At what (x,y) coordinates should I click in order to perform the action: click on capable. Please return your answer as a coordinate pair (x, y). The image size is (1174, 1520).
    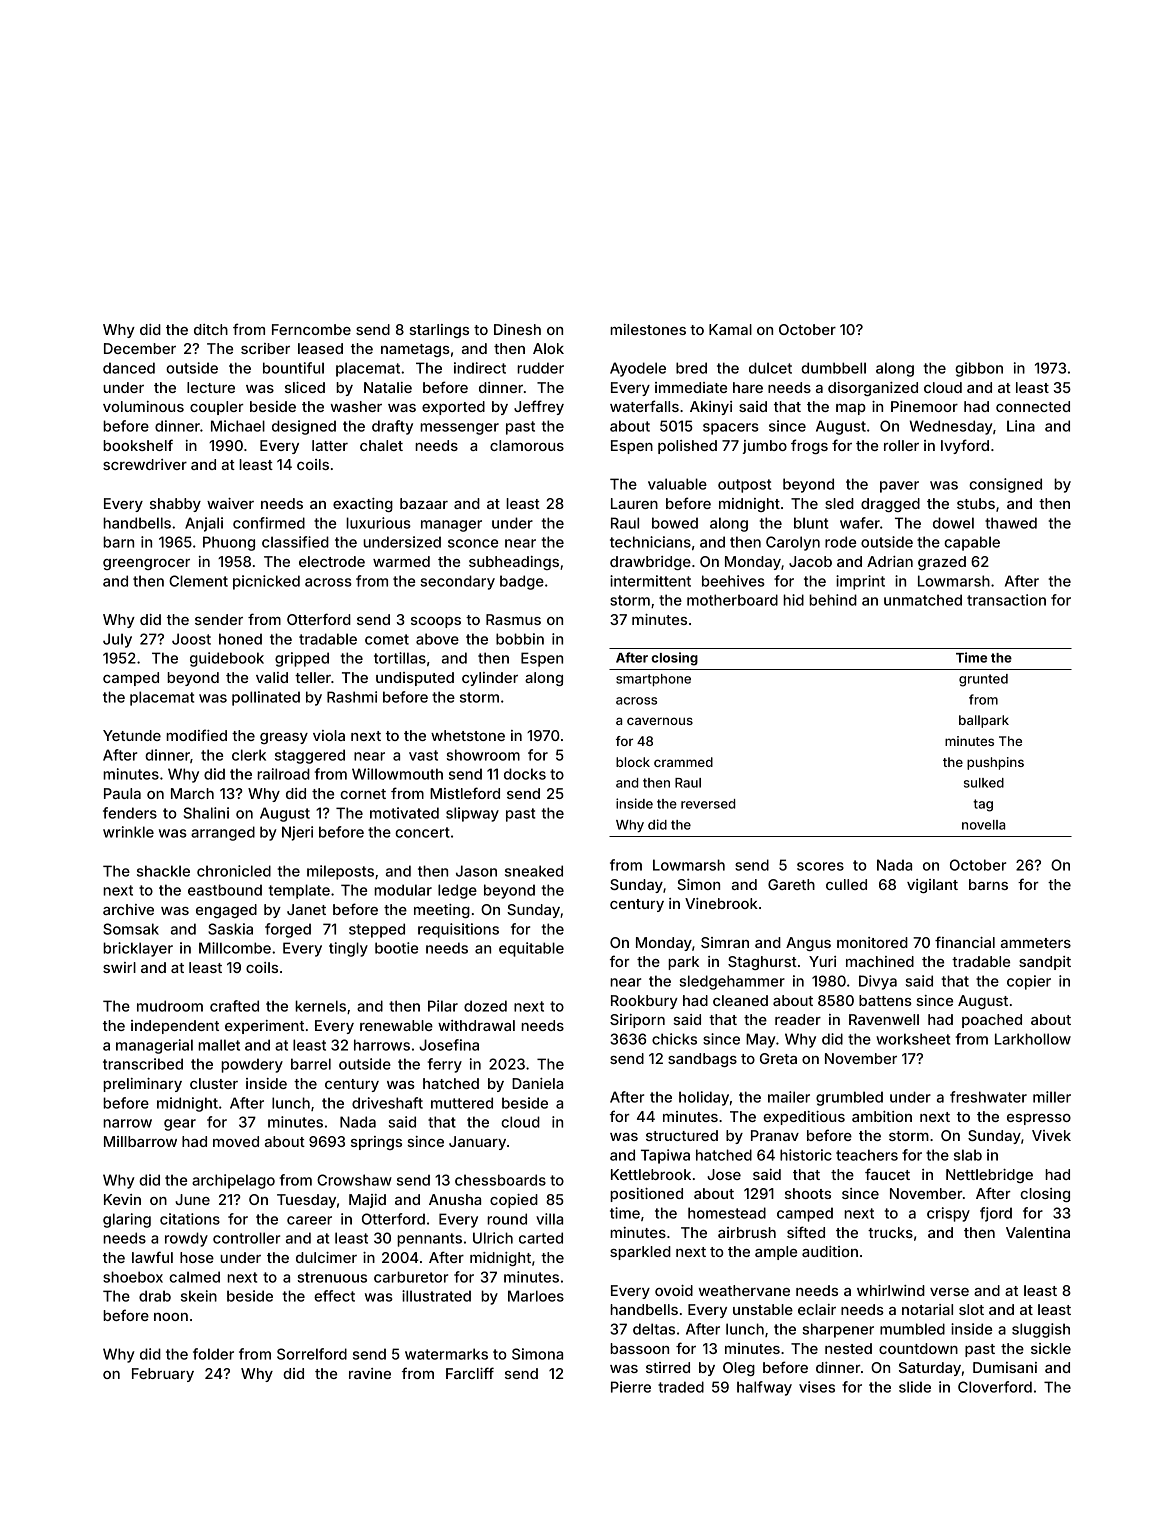
    Looking at the image, I should click on (972, 543).
